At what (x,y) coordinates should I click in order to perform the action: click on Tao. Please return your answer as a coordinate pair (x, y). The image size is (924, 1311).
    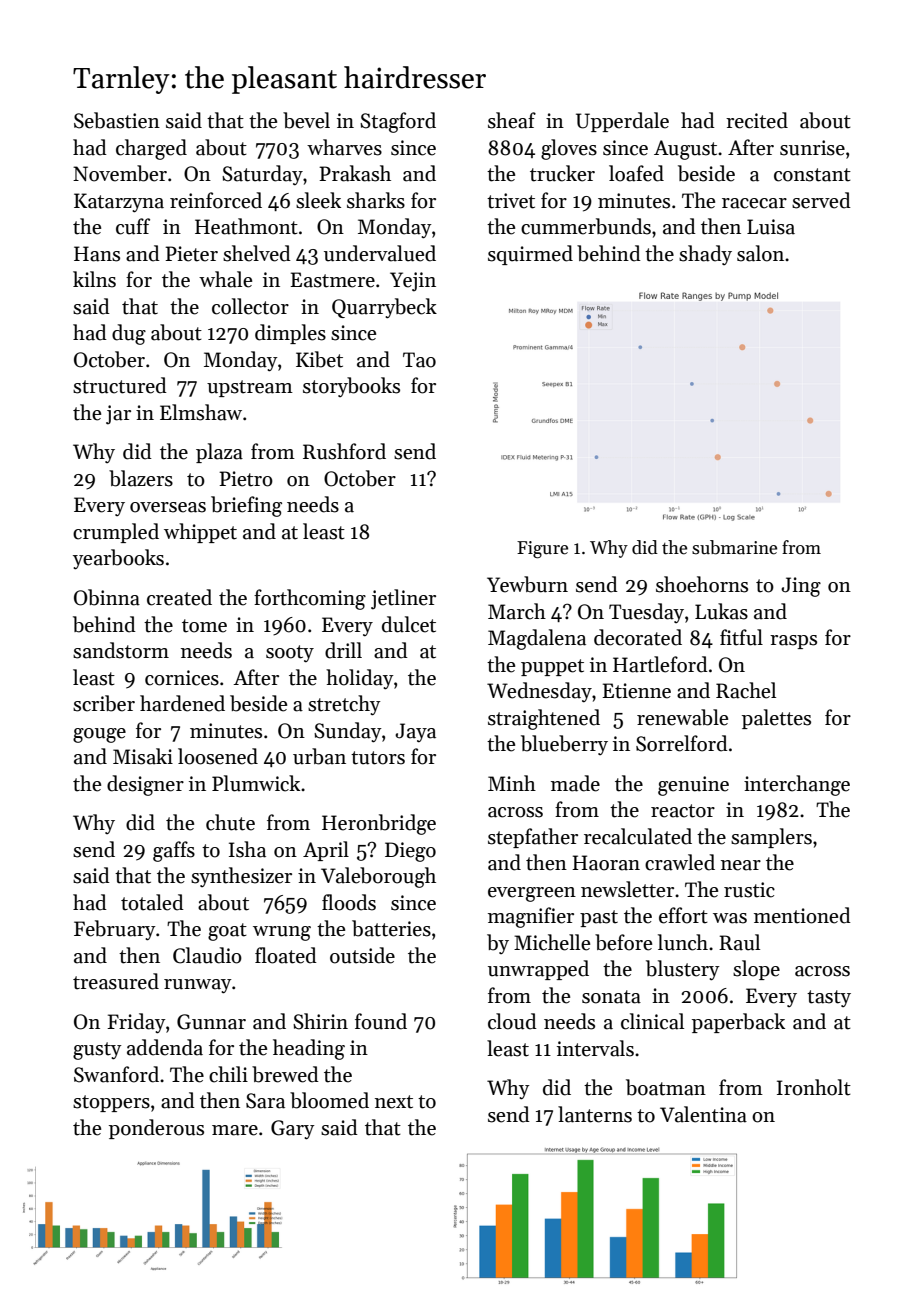
    Looking at the image, I should click on (419, 360).
